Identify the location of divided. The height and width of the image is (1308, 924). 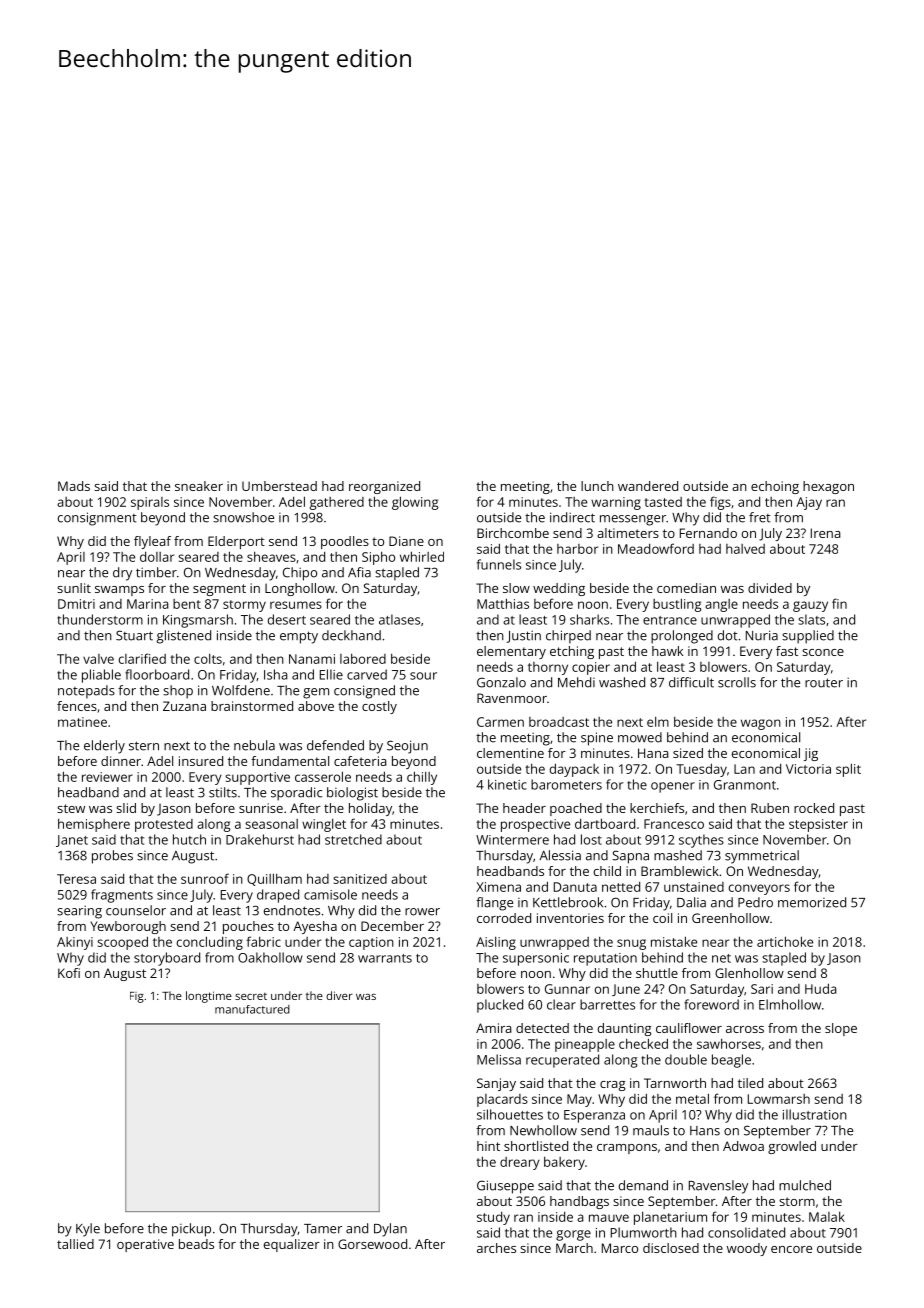
(770, 588).
